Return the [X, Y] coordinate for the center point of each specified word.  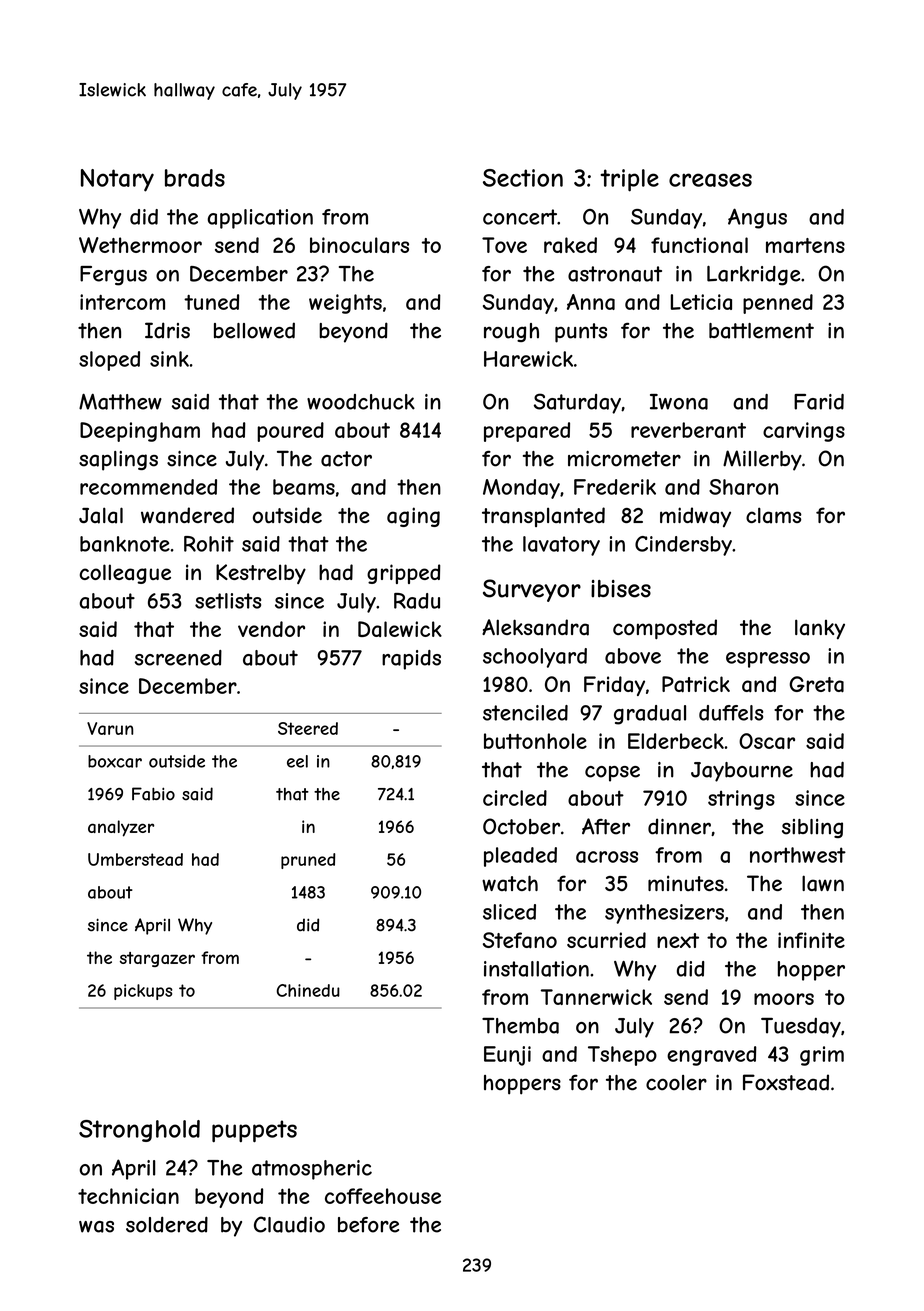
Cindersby [683, 546]
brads [195, 178]
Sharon [743, 487]
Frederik [615, 487]
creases [710, 180]
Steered [308, 728]
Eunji [507, 1056]
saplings [118, 461]
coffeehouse [383, 1196]
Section [523, 178]
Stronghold [139, 1131]
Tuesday [801, 1028]
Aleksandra [535, 627]
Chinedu [308, 990]
